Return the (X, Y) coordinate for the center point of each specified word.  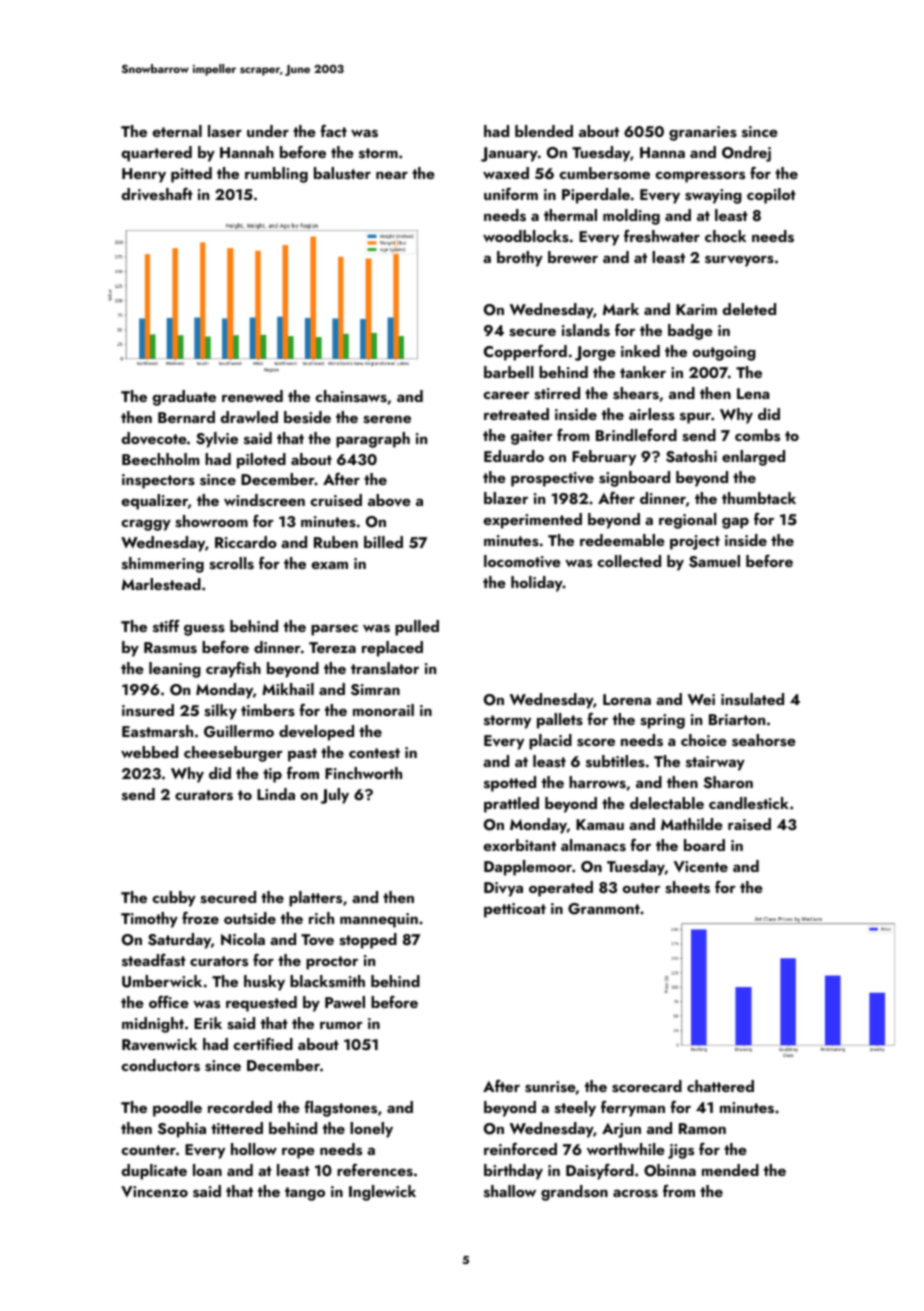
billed (383, 542)
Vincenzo (154, 1191)
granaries (703, 133)
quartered (157, 154)
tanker (643, 372)
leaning (175, 670)
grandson (574, 1193)
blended (544, 131)
